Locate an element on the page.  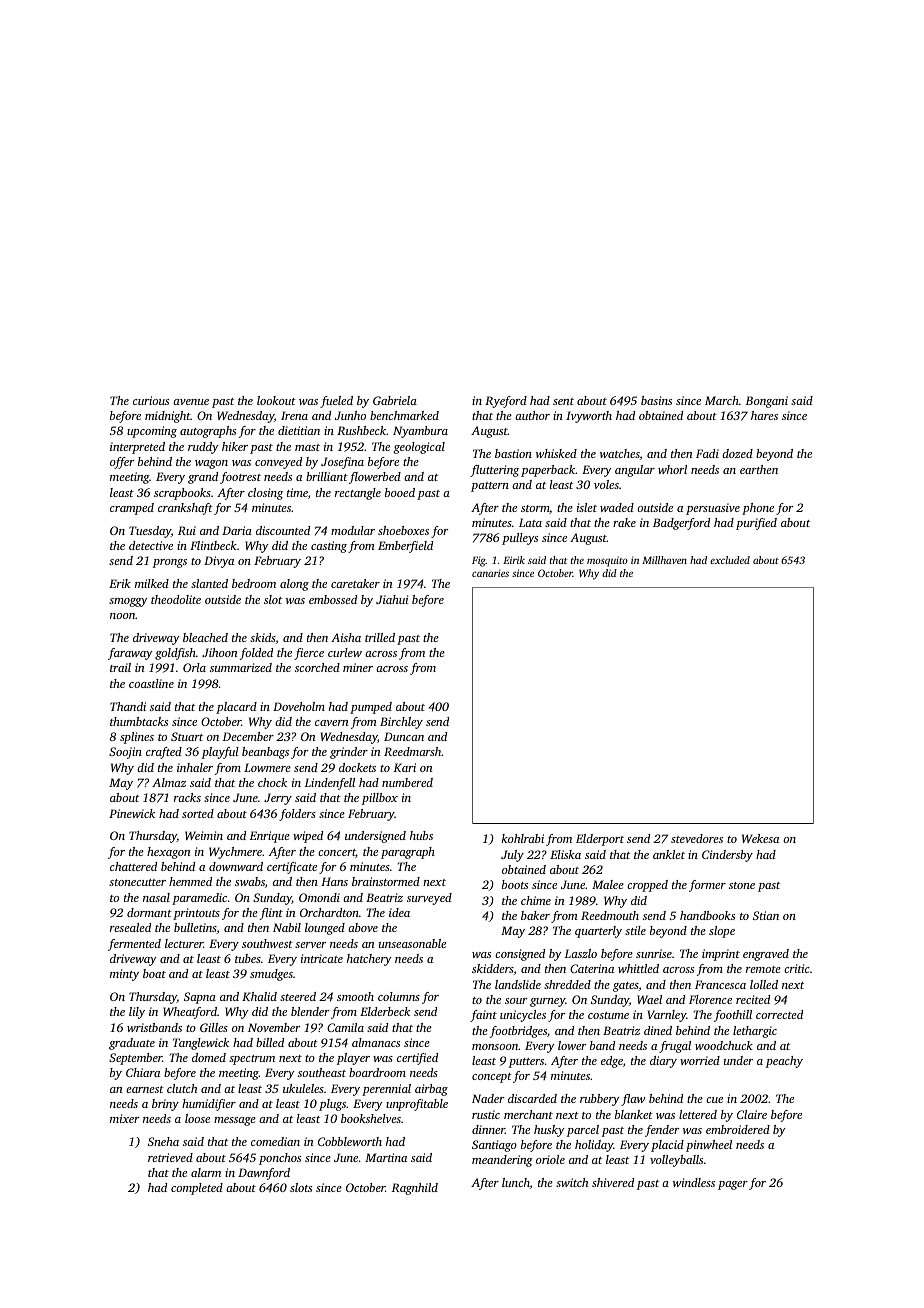
stevedores is located at coordinates (697, 838).
